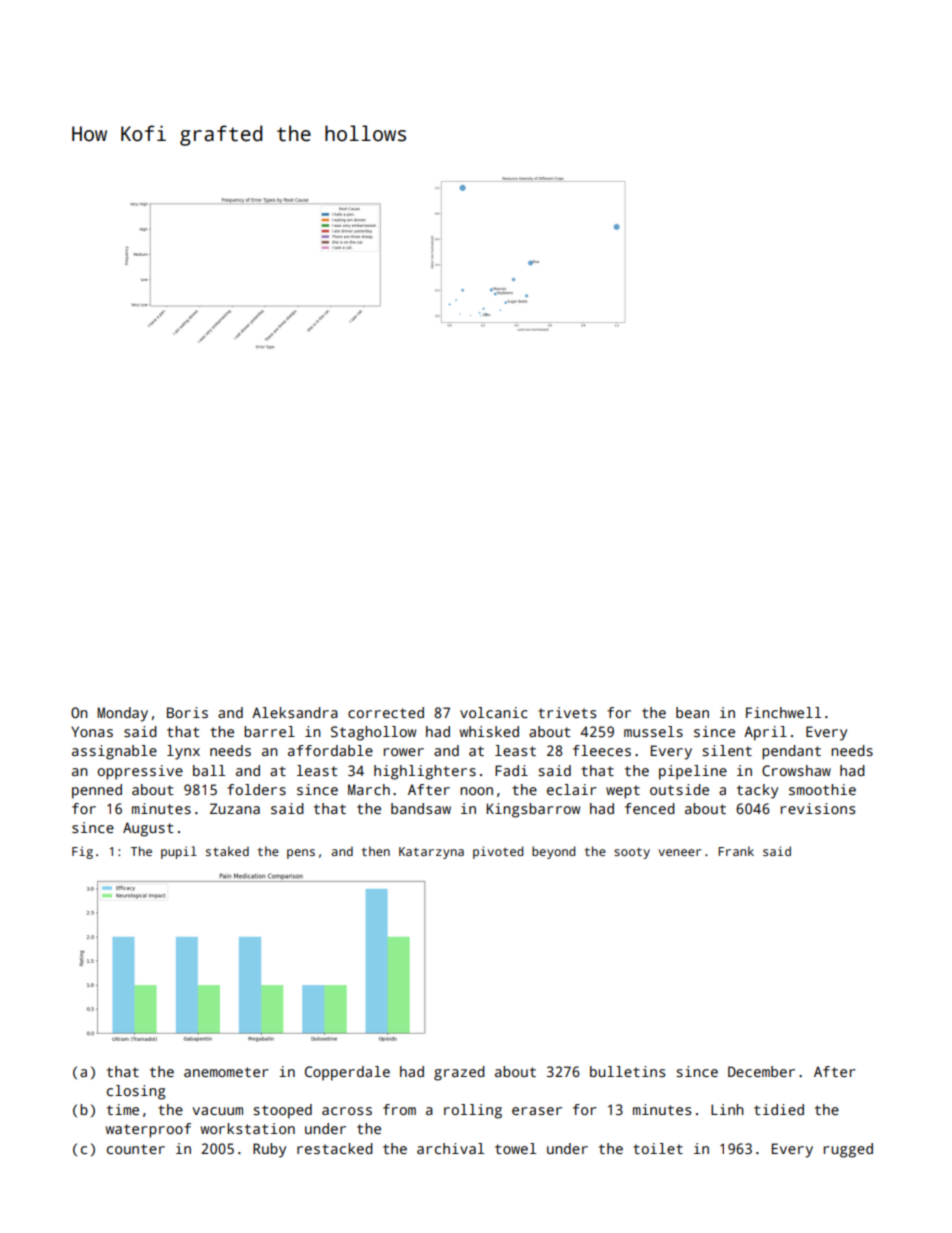  Describe the element at coordinates (226, 1072) in the document. I see `anemometer` at that location.
